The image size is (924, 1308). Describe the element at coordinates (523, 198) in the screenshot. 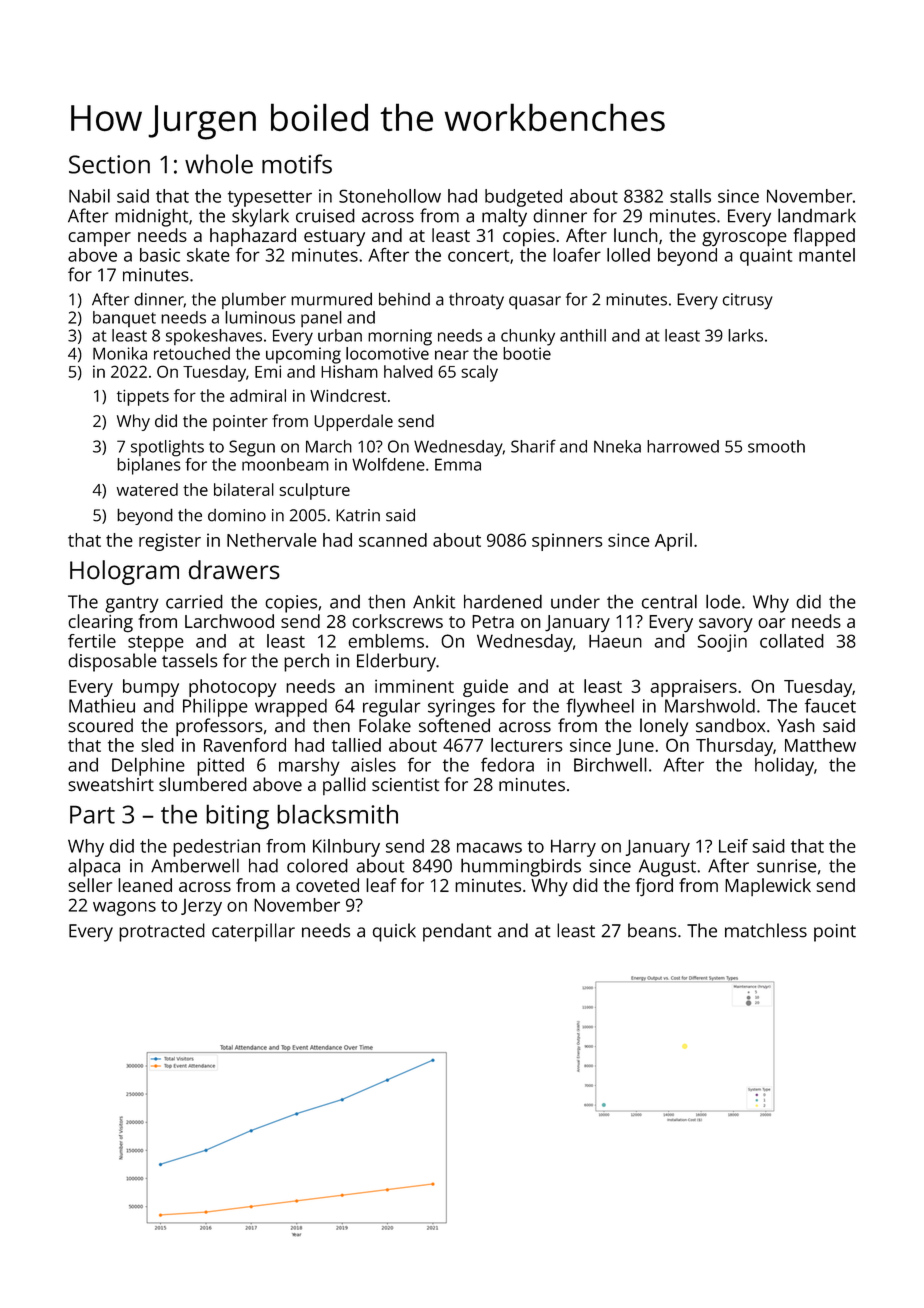

I see `budgeted` at that location.
